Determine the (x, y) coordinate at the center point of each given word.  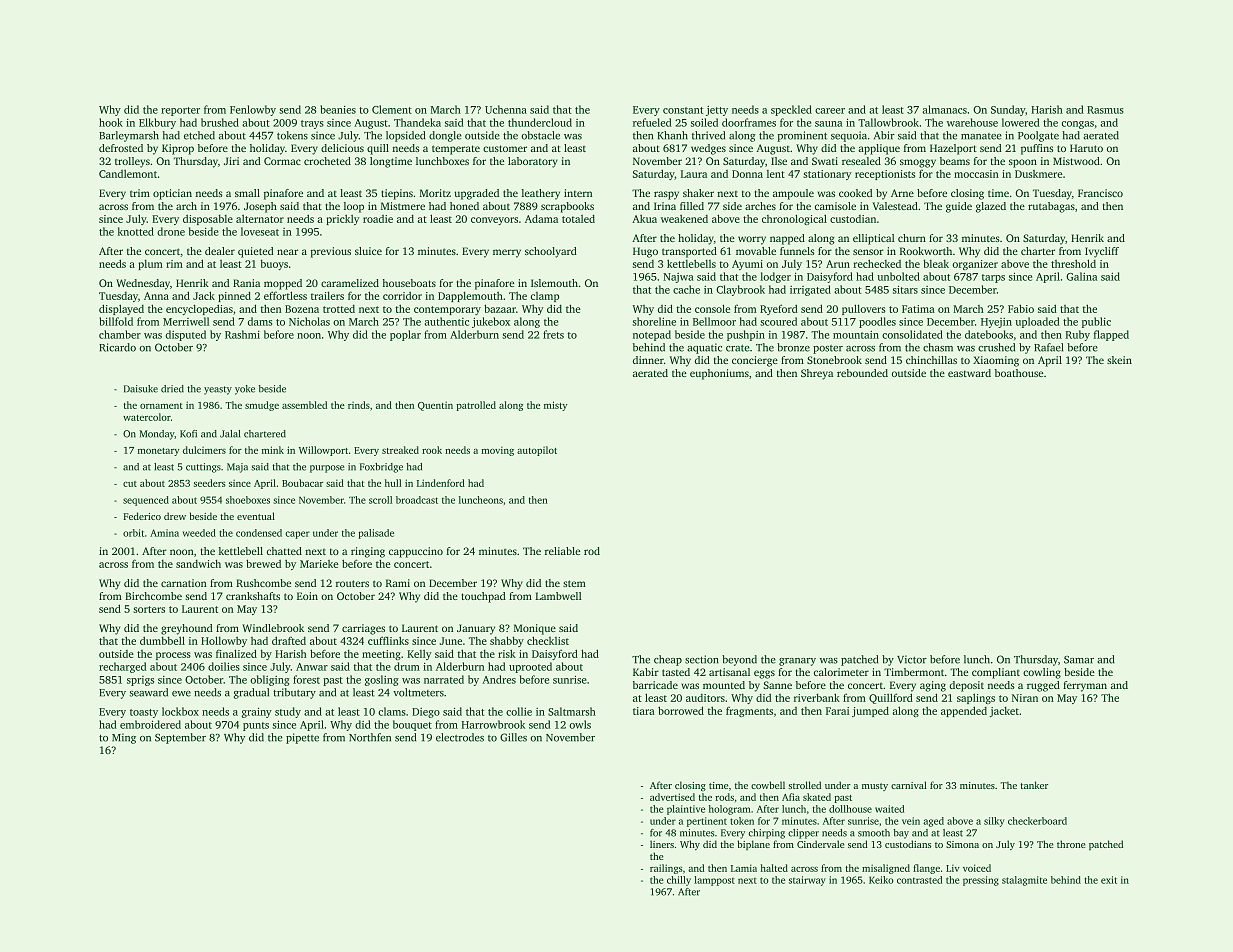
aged (933, 822)
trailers (327, 295)
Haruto (1086, 148)
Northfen (370, 737)
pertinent (707, 822)
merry (507, 253)
